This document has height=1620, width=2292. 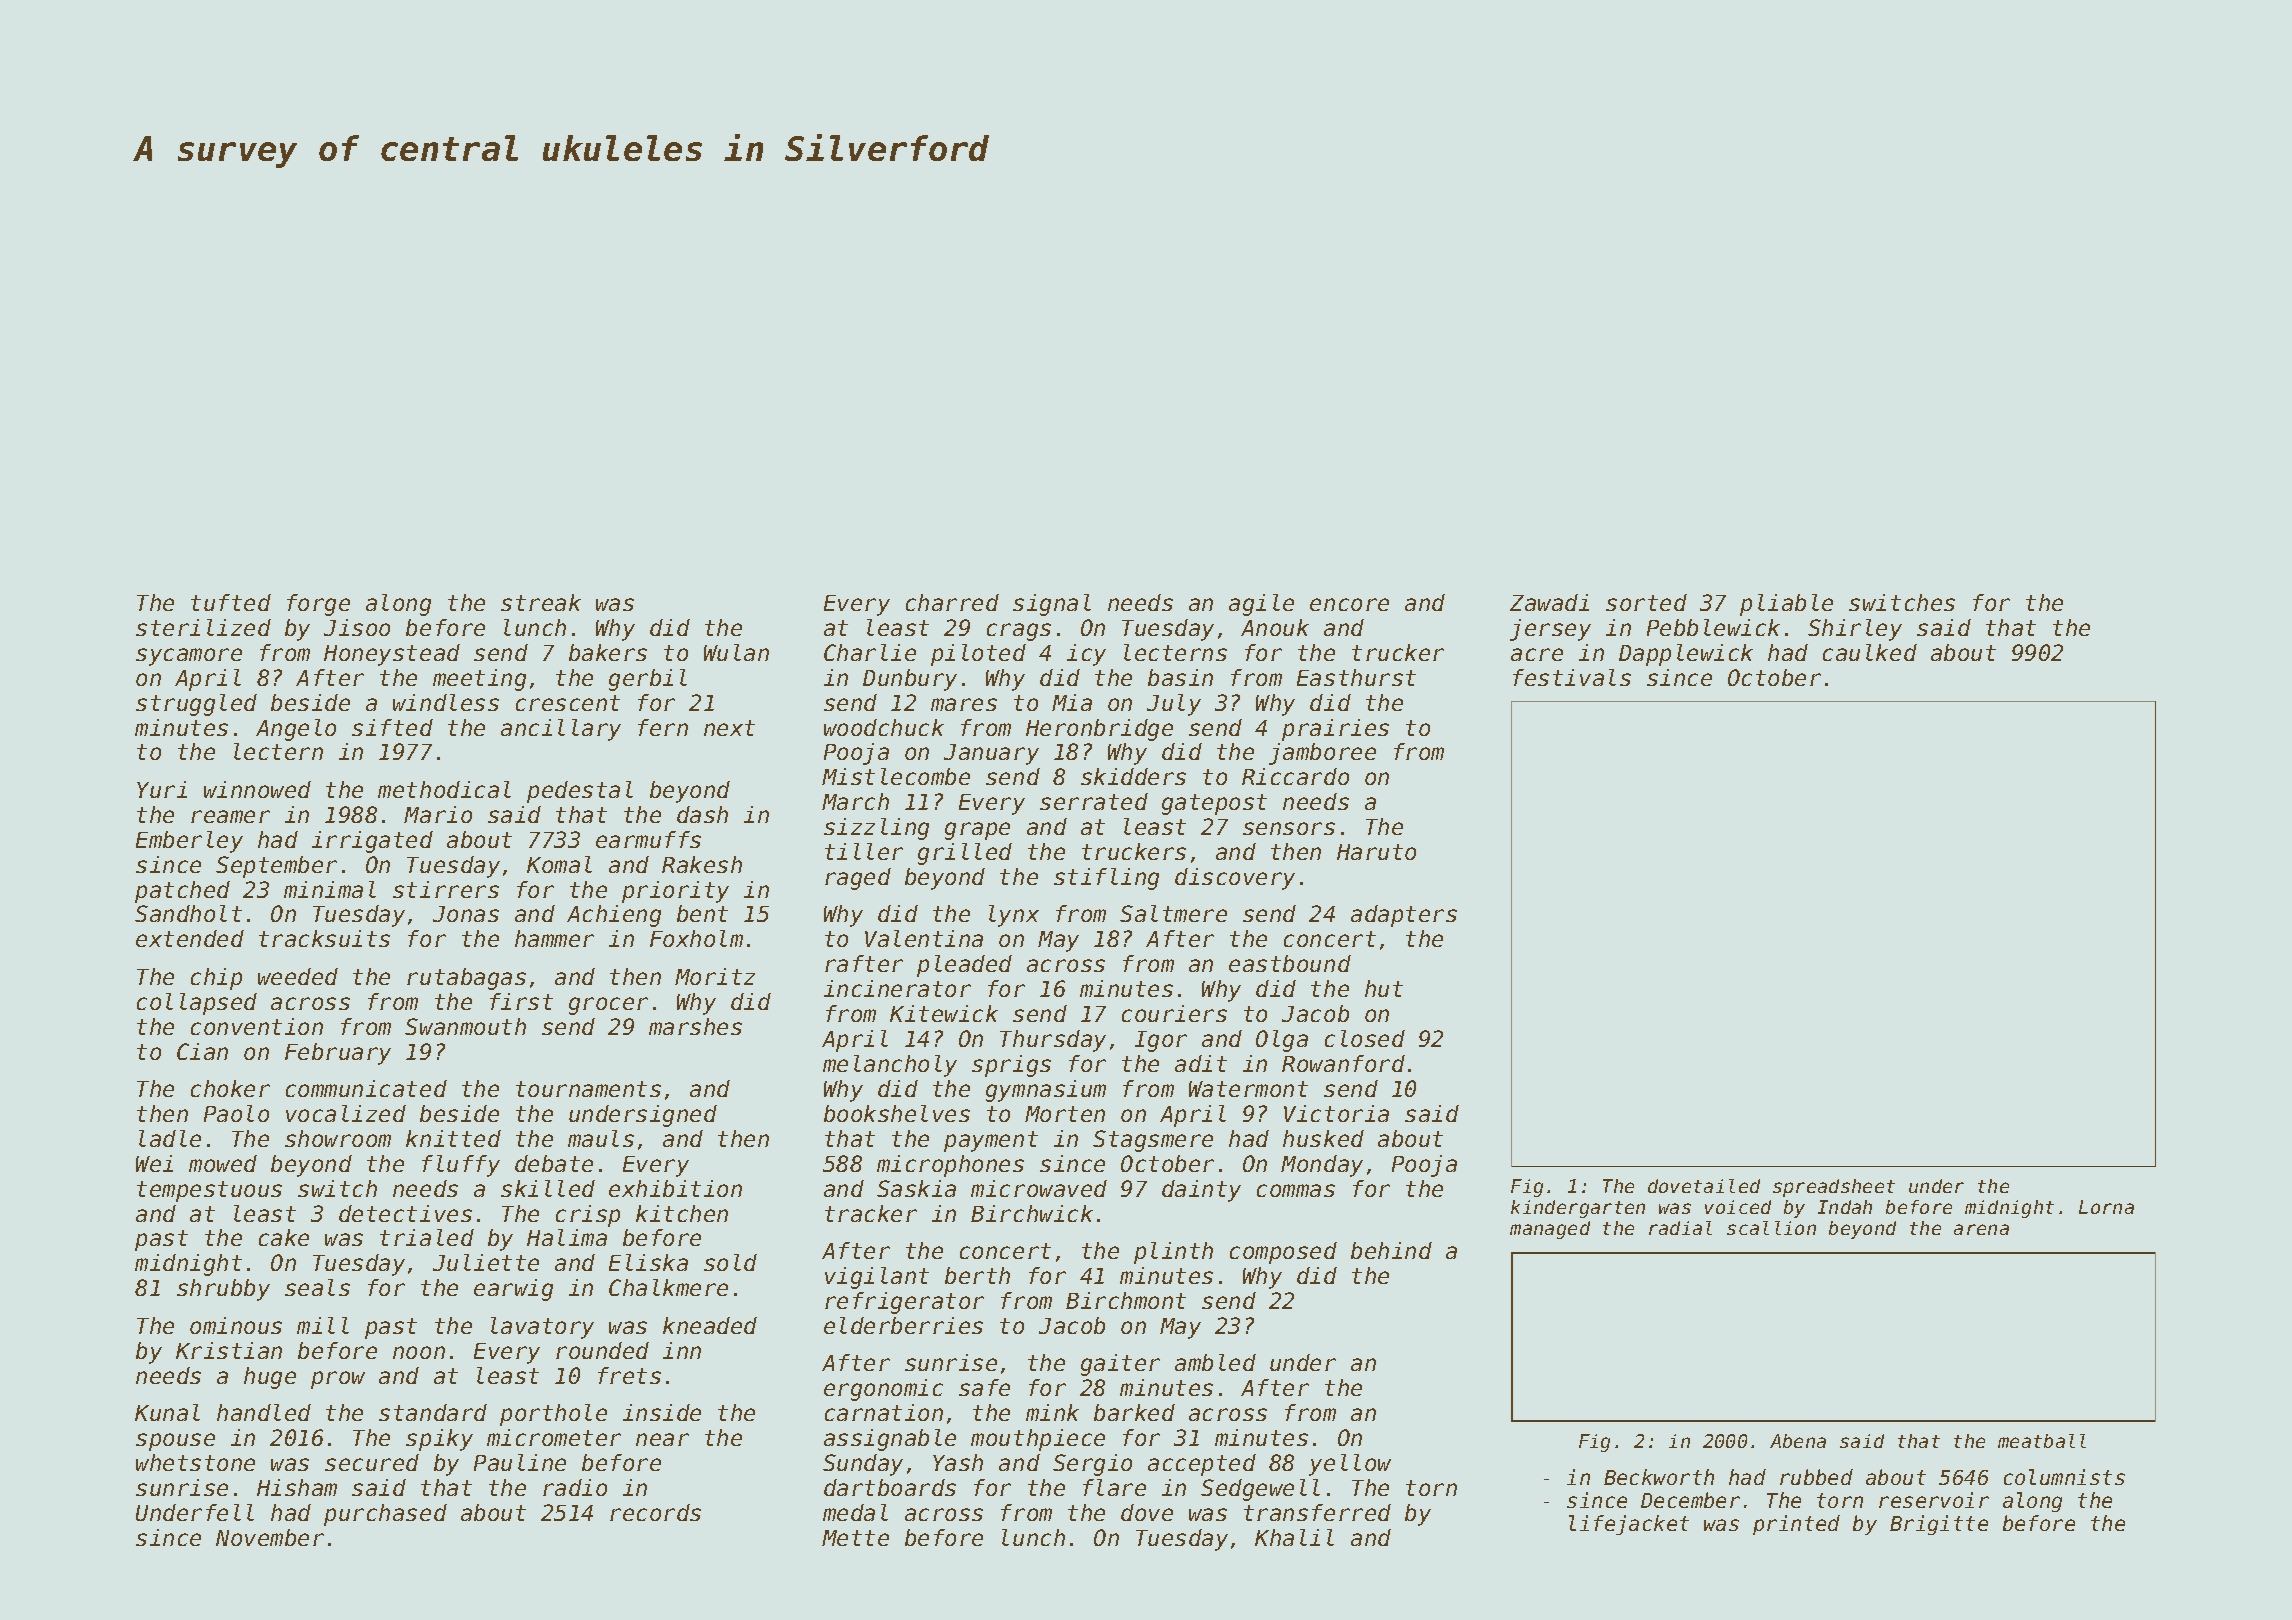 What do you see at coordinates (855, 1538) in the document?
I see `Mette` at bounding box center [855, 1538].
